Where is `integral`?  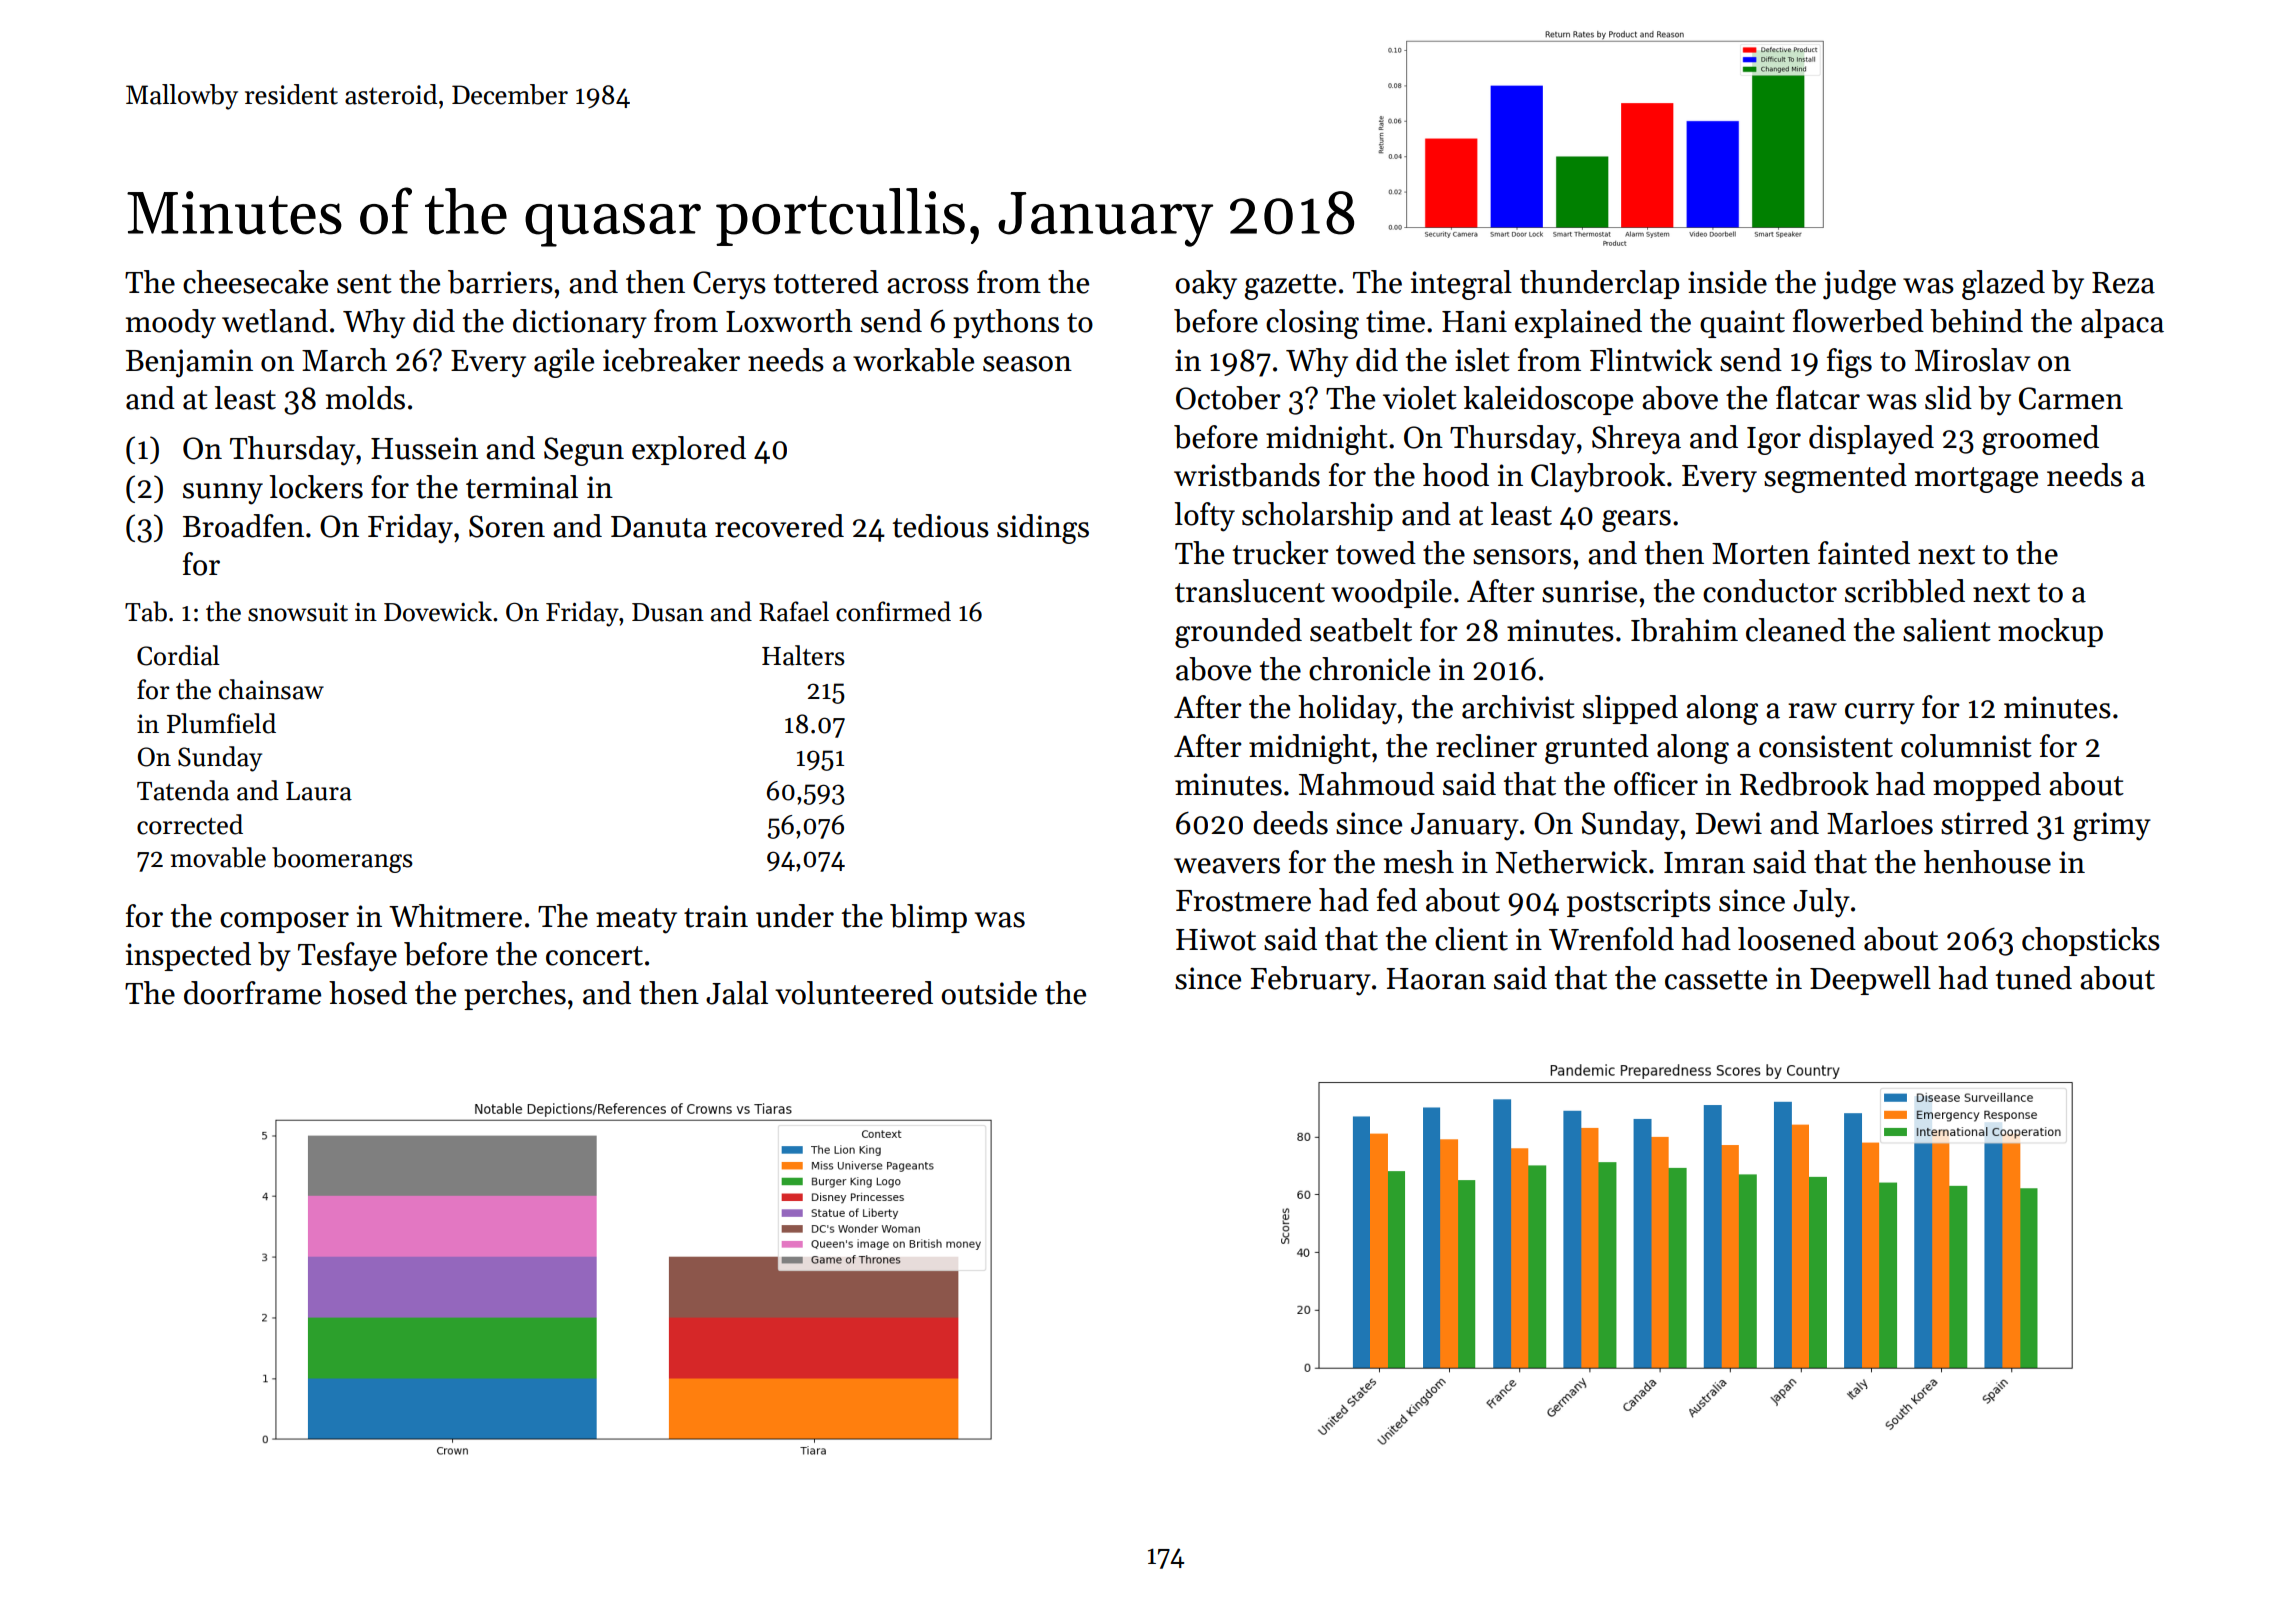
integral is located at coordinates (1461, 285).
